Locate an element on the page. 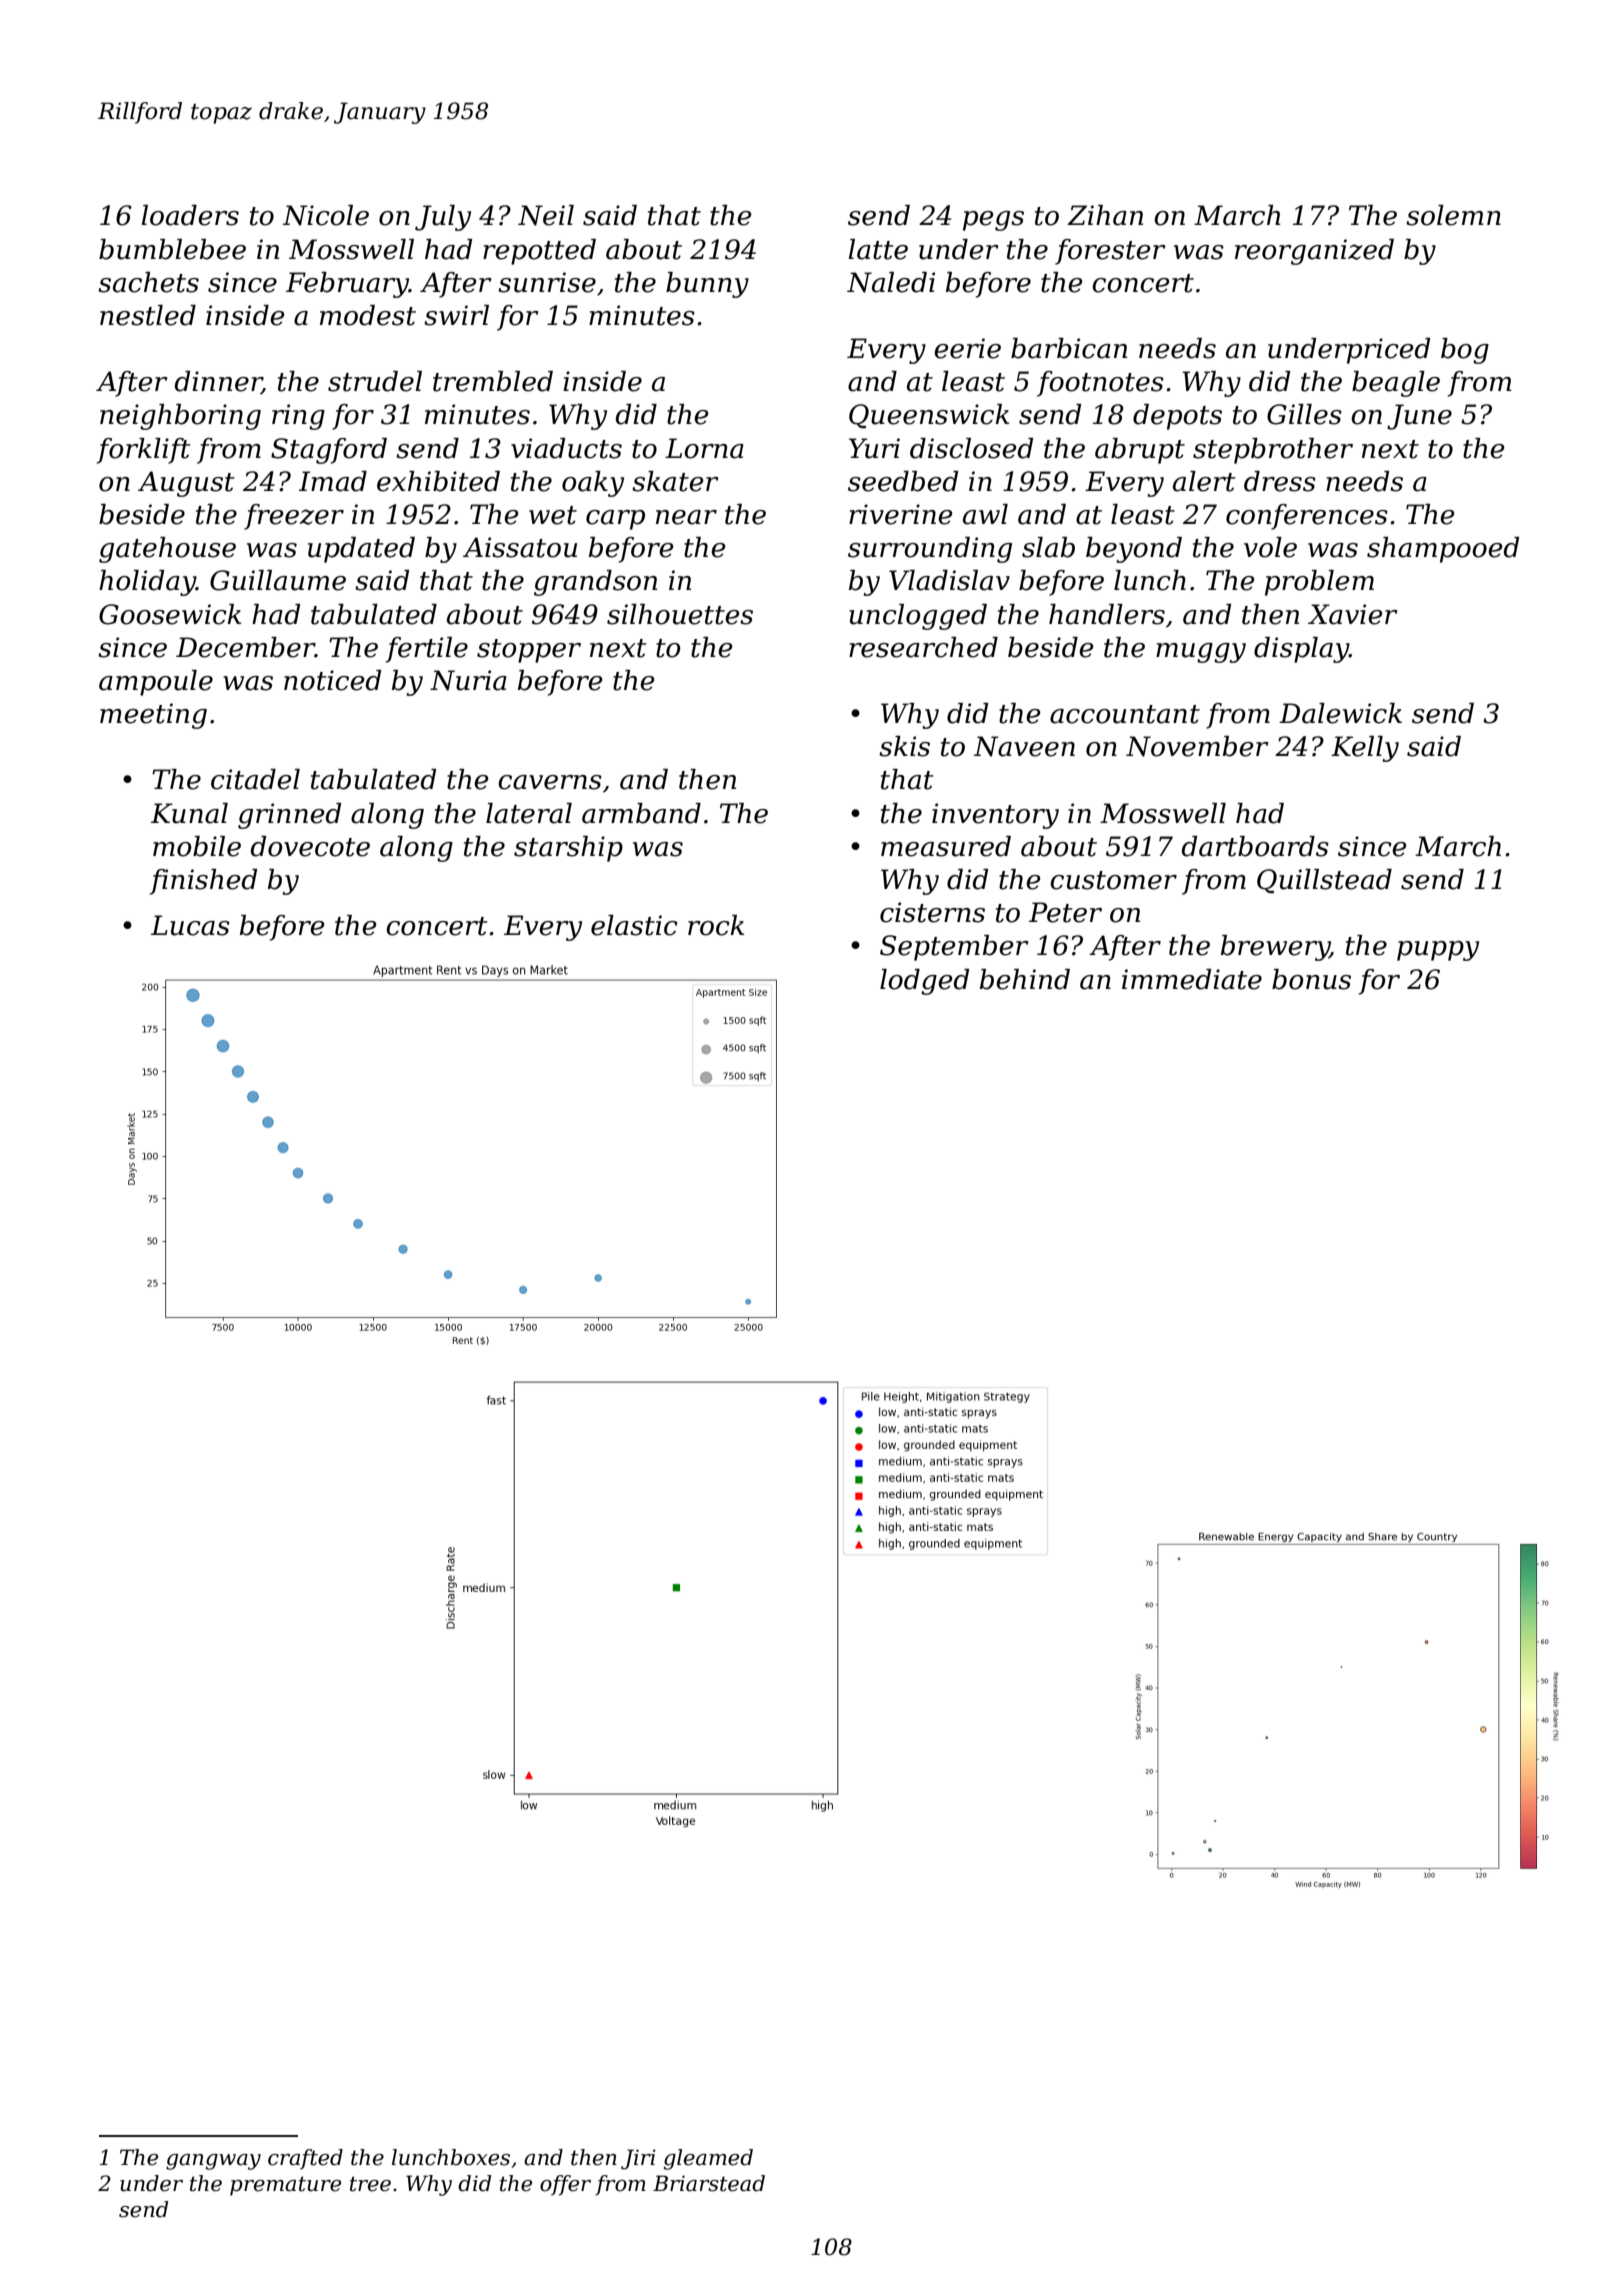 This page has height=2292, width=1620. Briarstead is located at coordinates (709, 2183).
